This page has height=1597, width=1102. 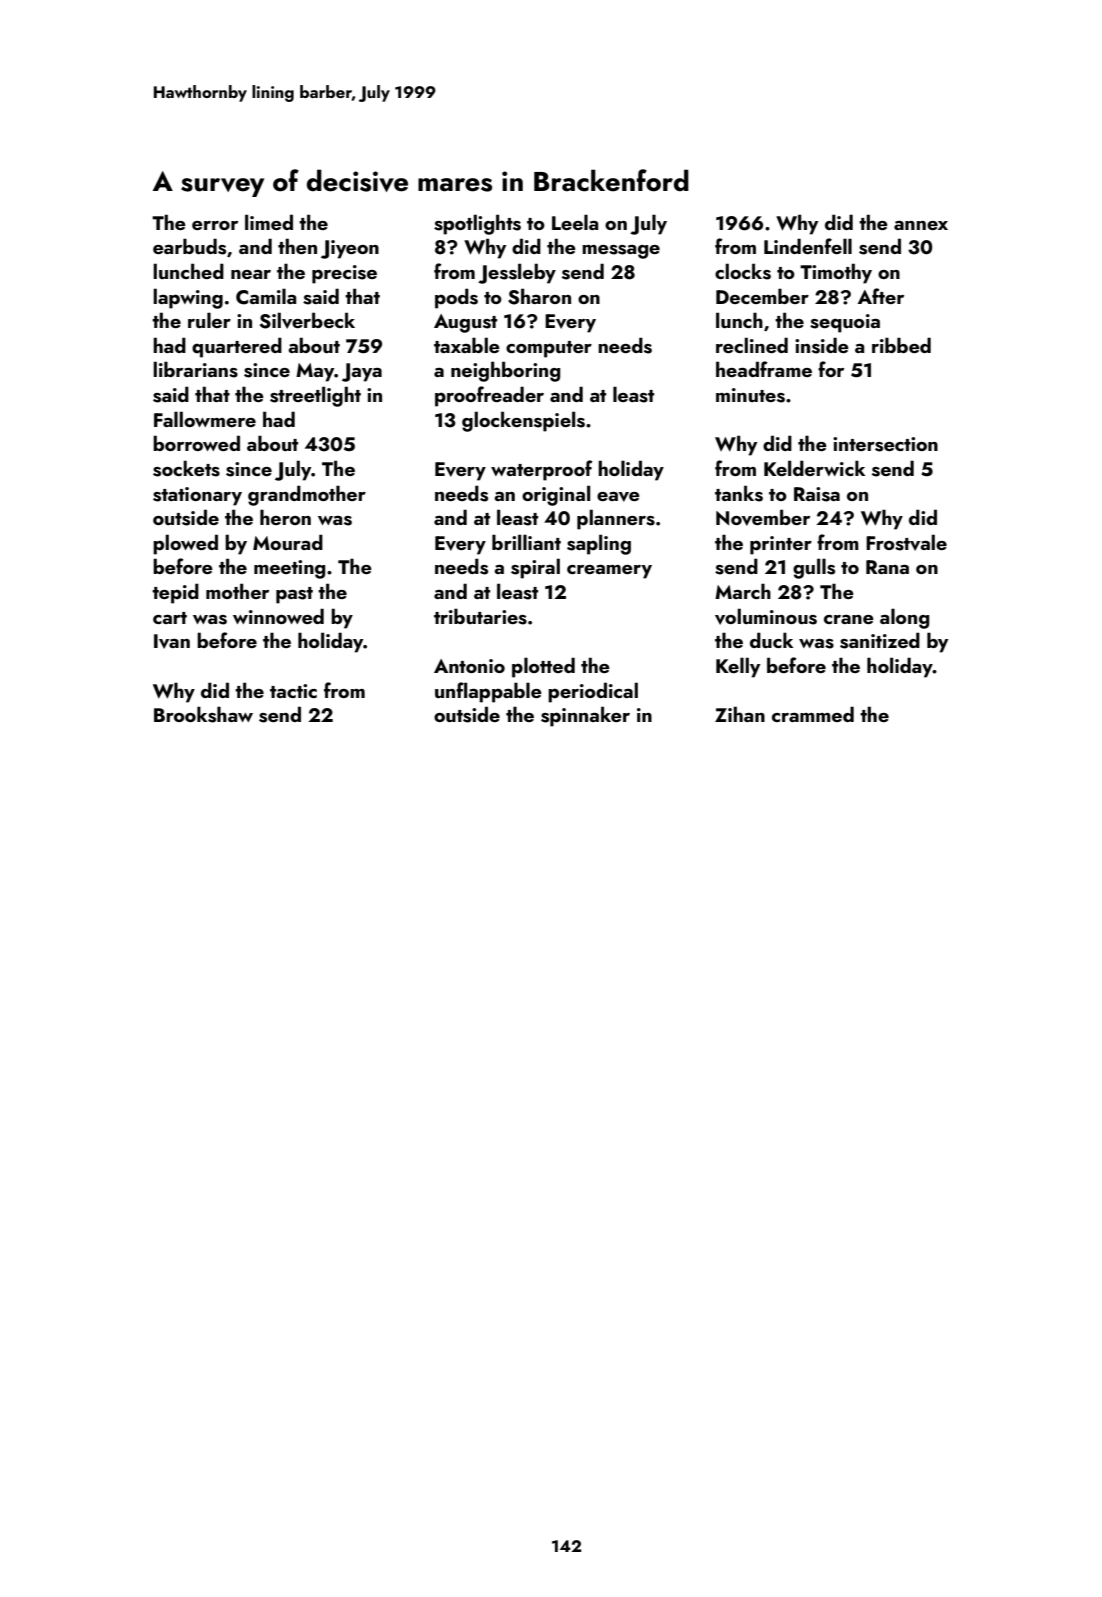 What do you see at coordinates (901, 345) in the page?
I see `ribbed` at bounding box center [901, 345].
